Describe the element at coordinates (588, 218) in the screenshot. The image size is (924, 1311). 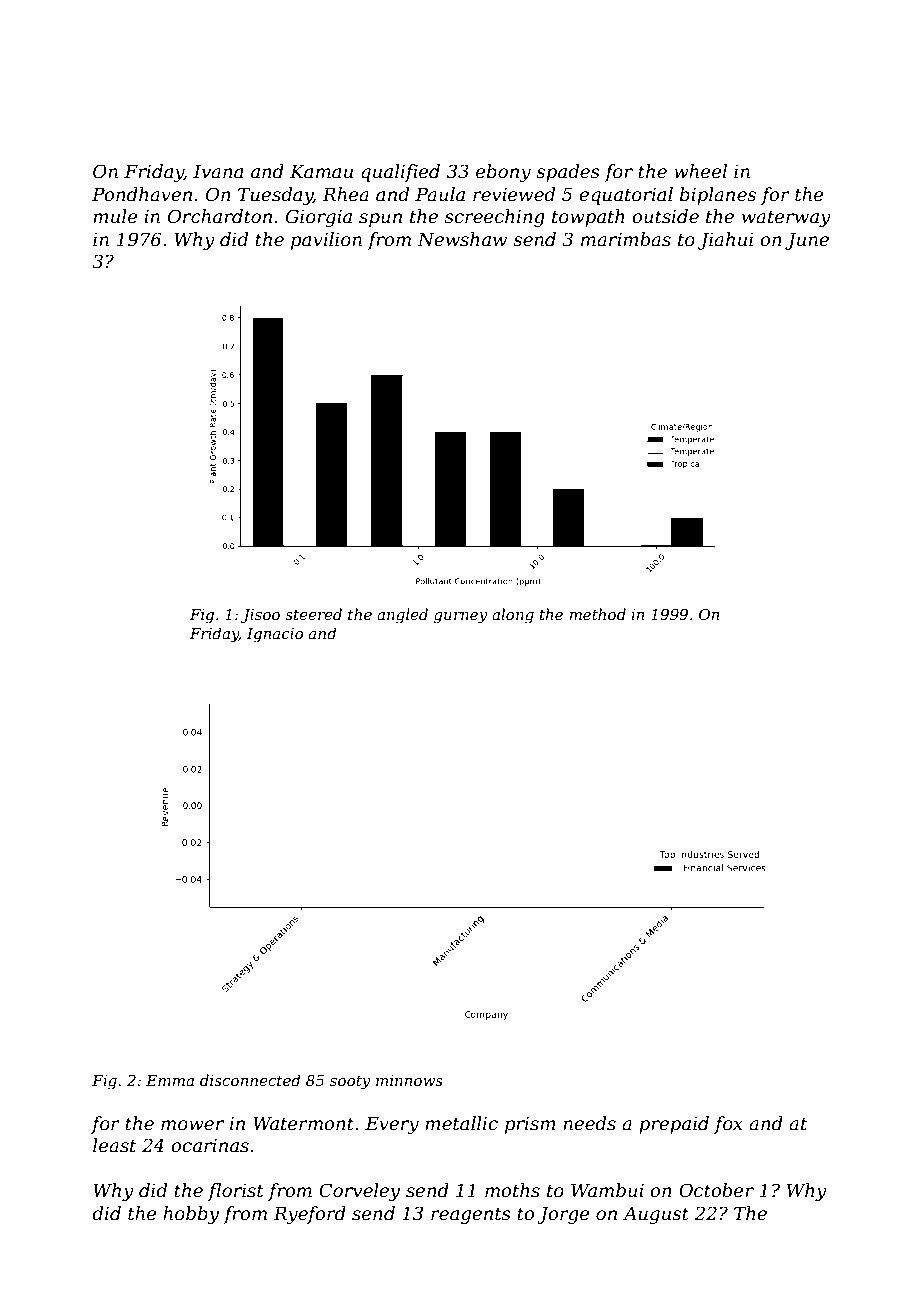
I see `towpath` at that location.
